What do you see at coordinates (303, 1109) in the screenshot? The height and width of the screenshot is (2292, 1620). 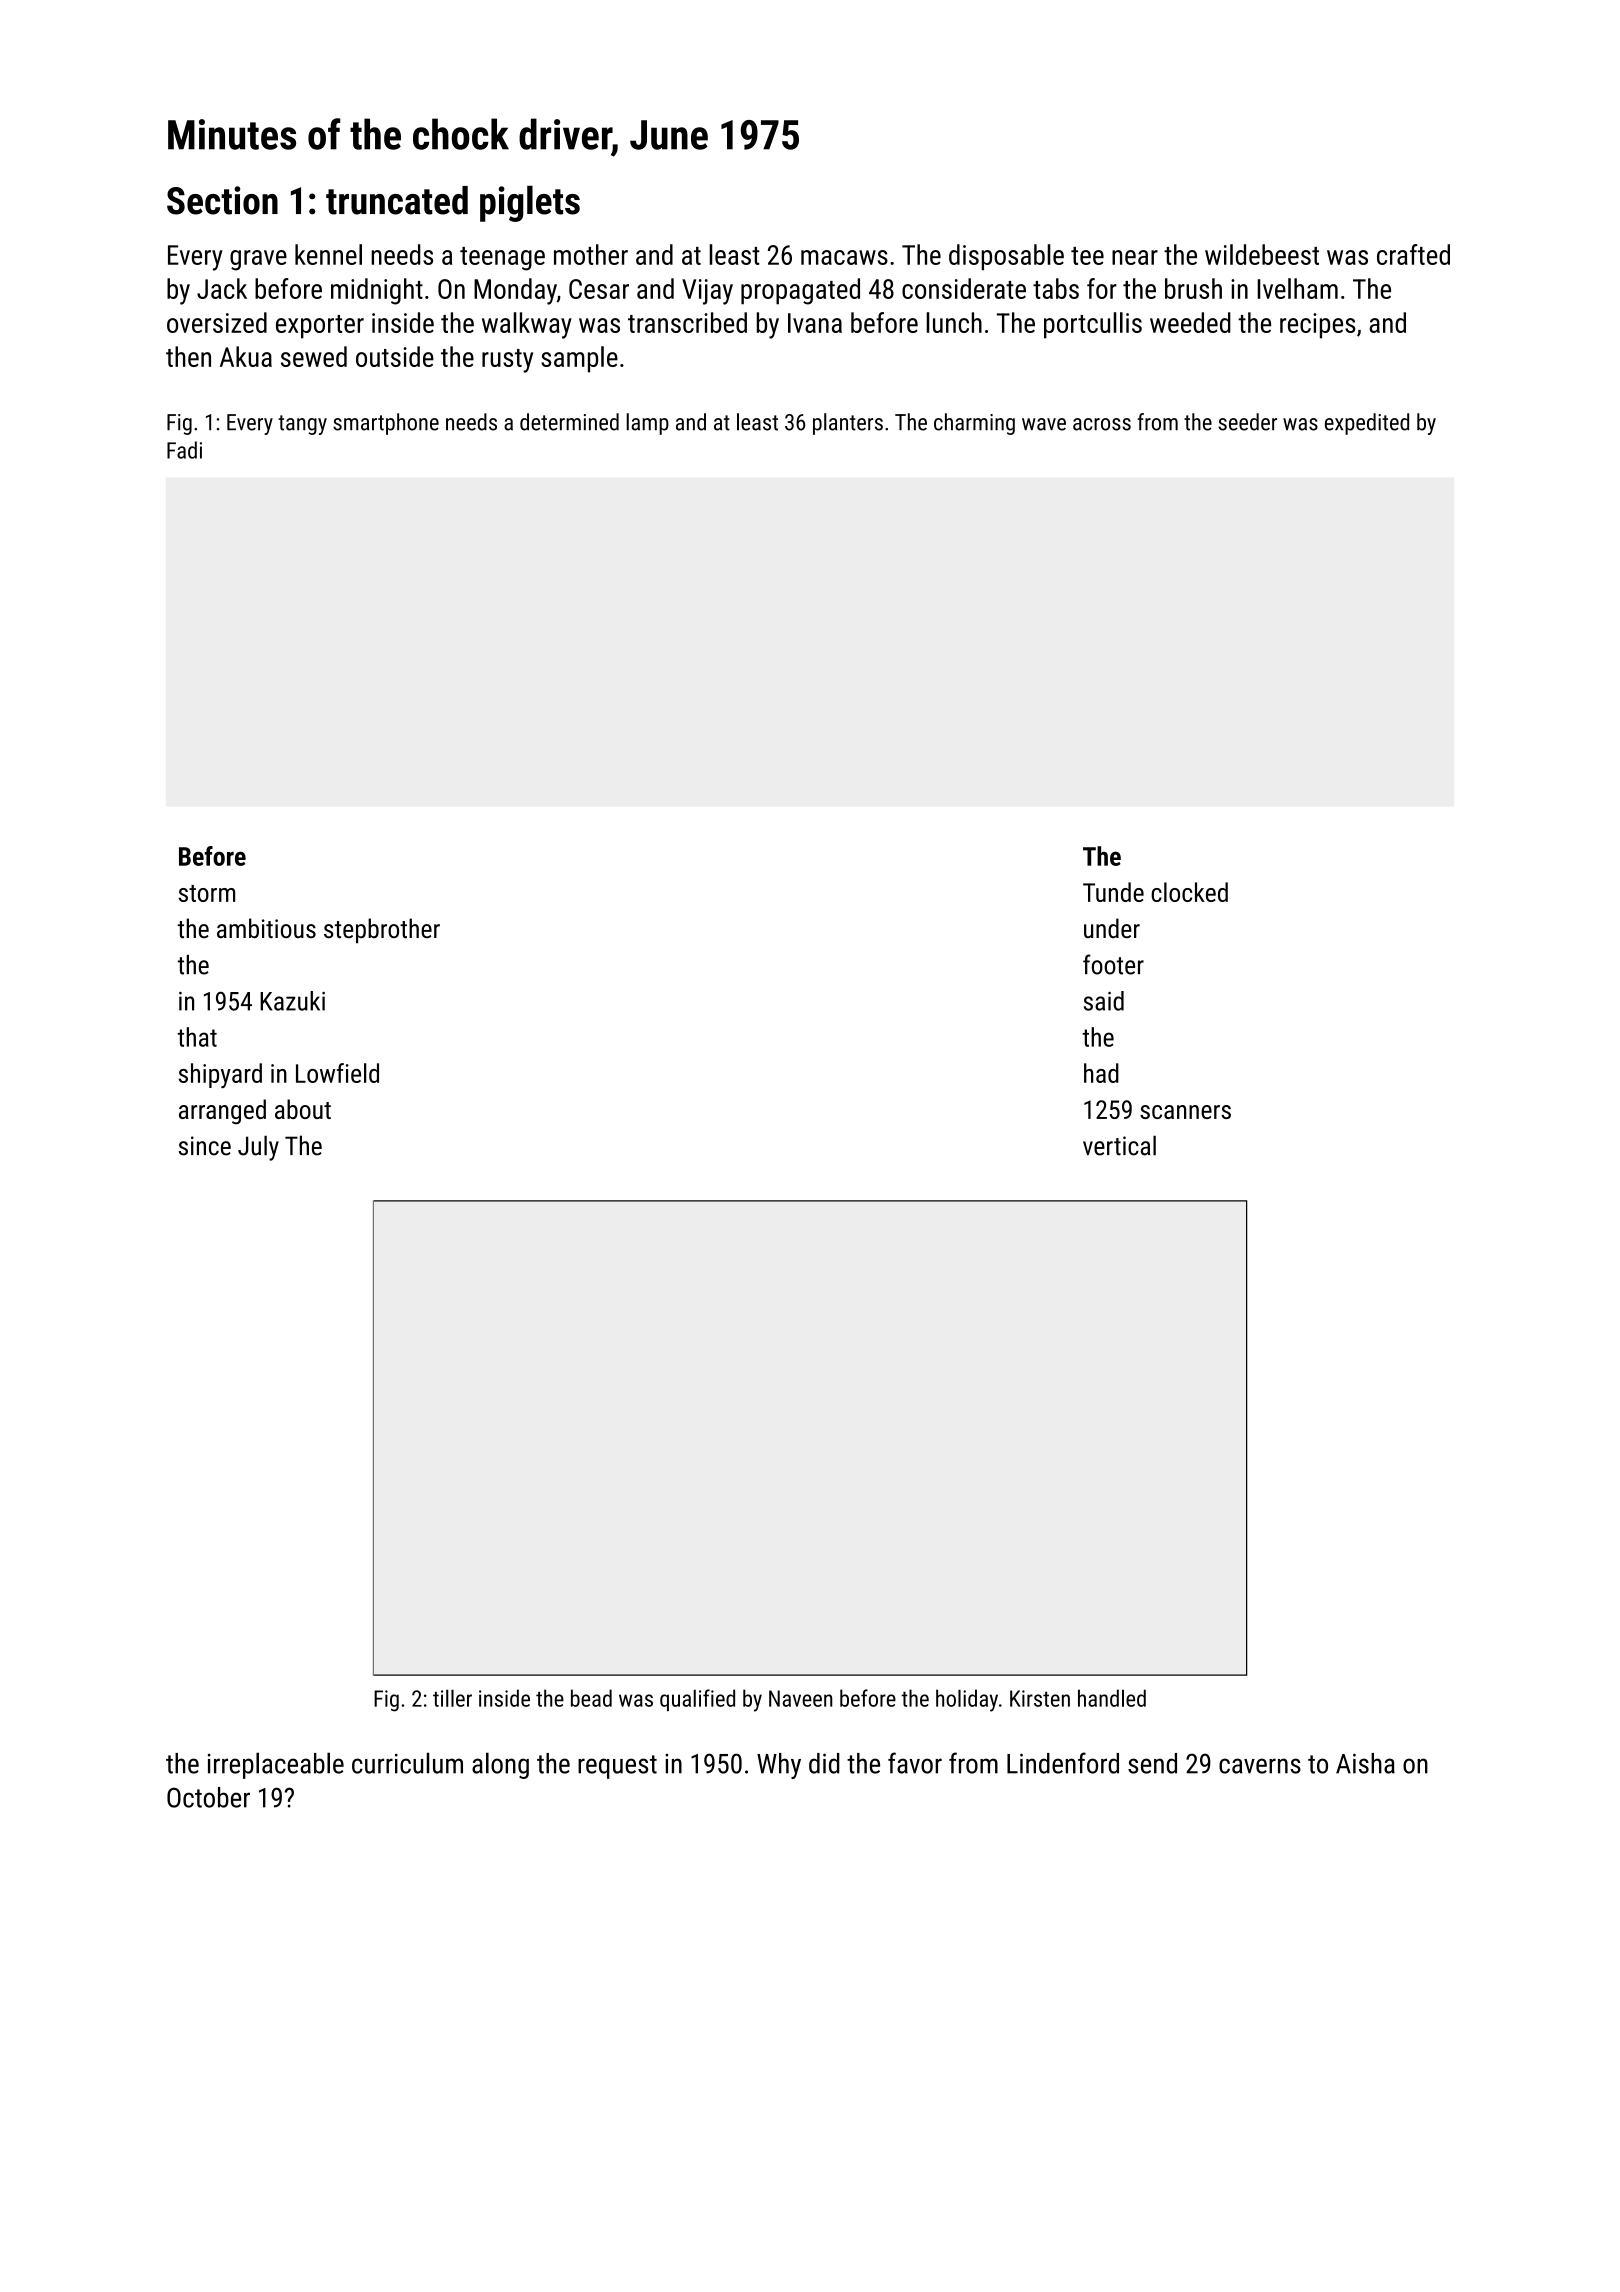 I see `about` at bounding box center [303, 1109].
